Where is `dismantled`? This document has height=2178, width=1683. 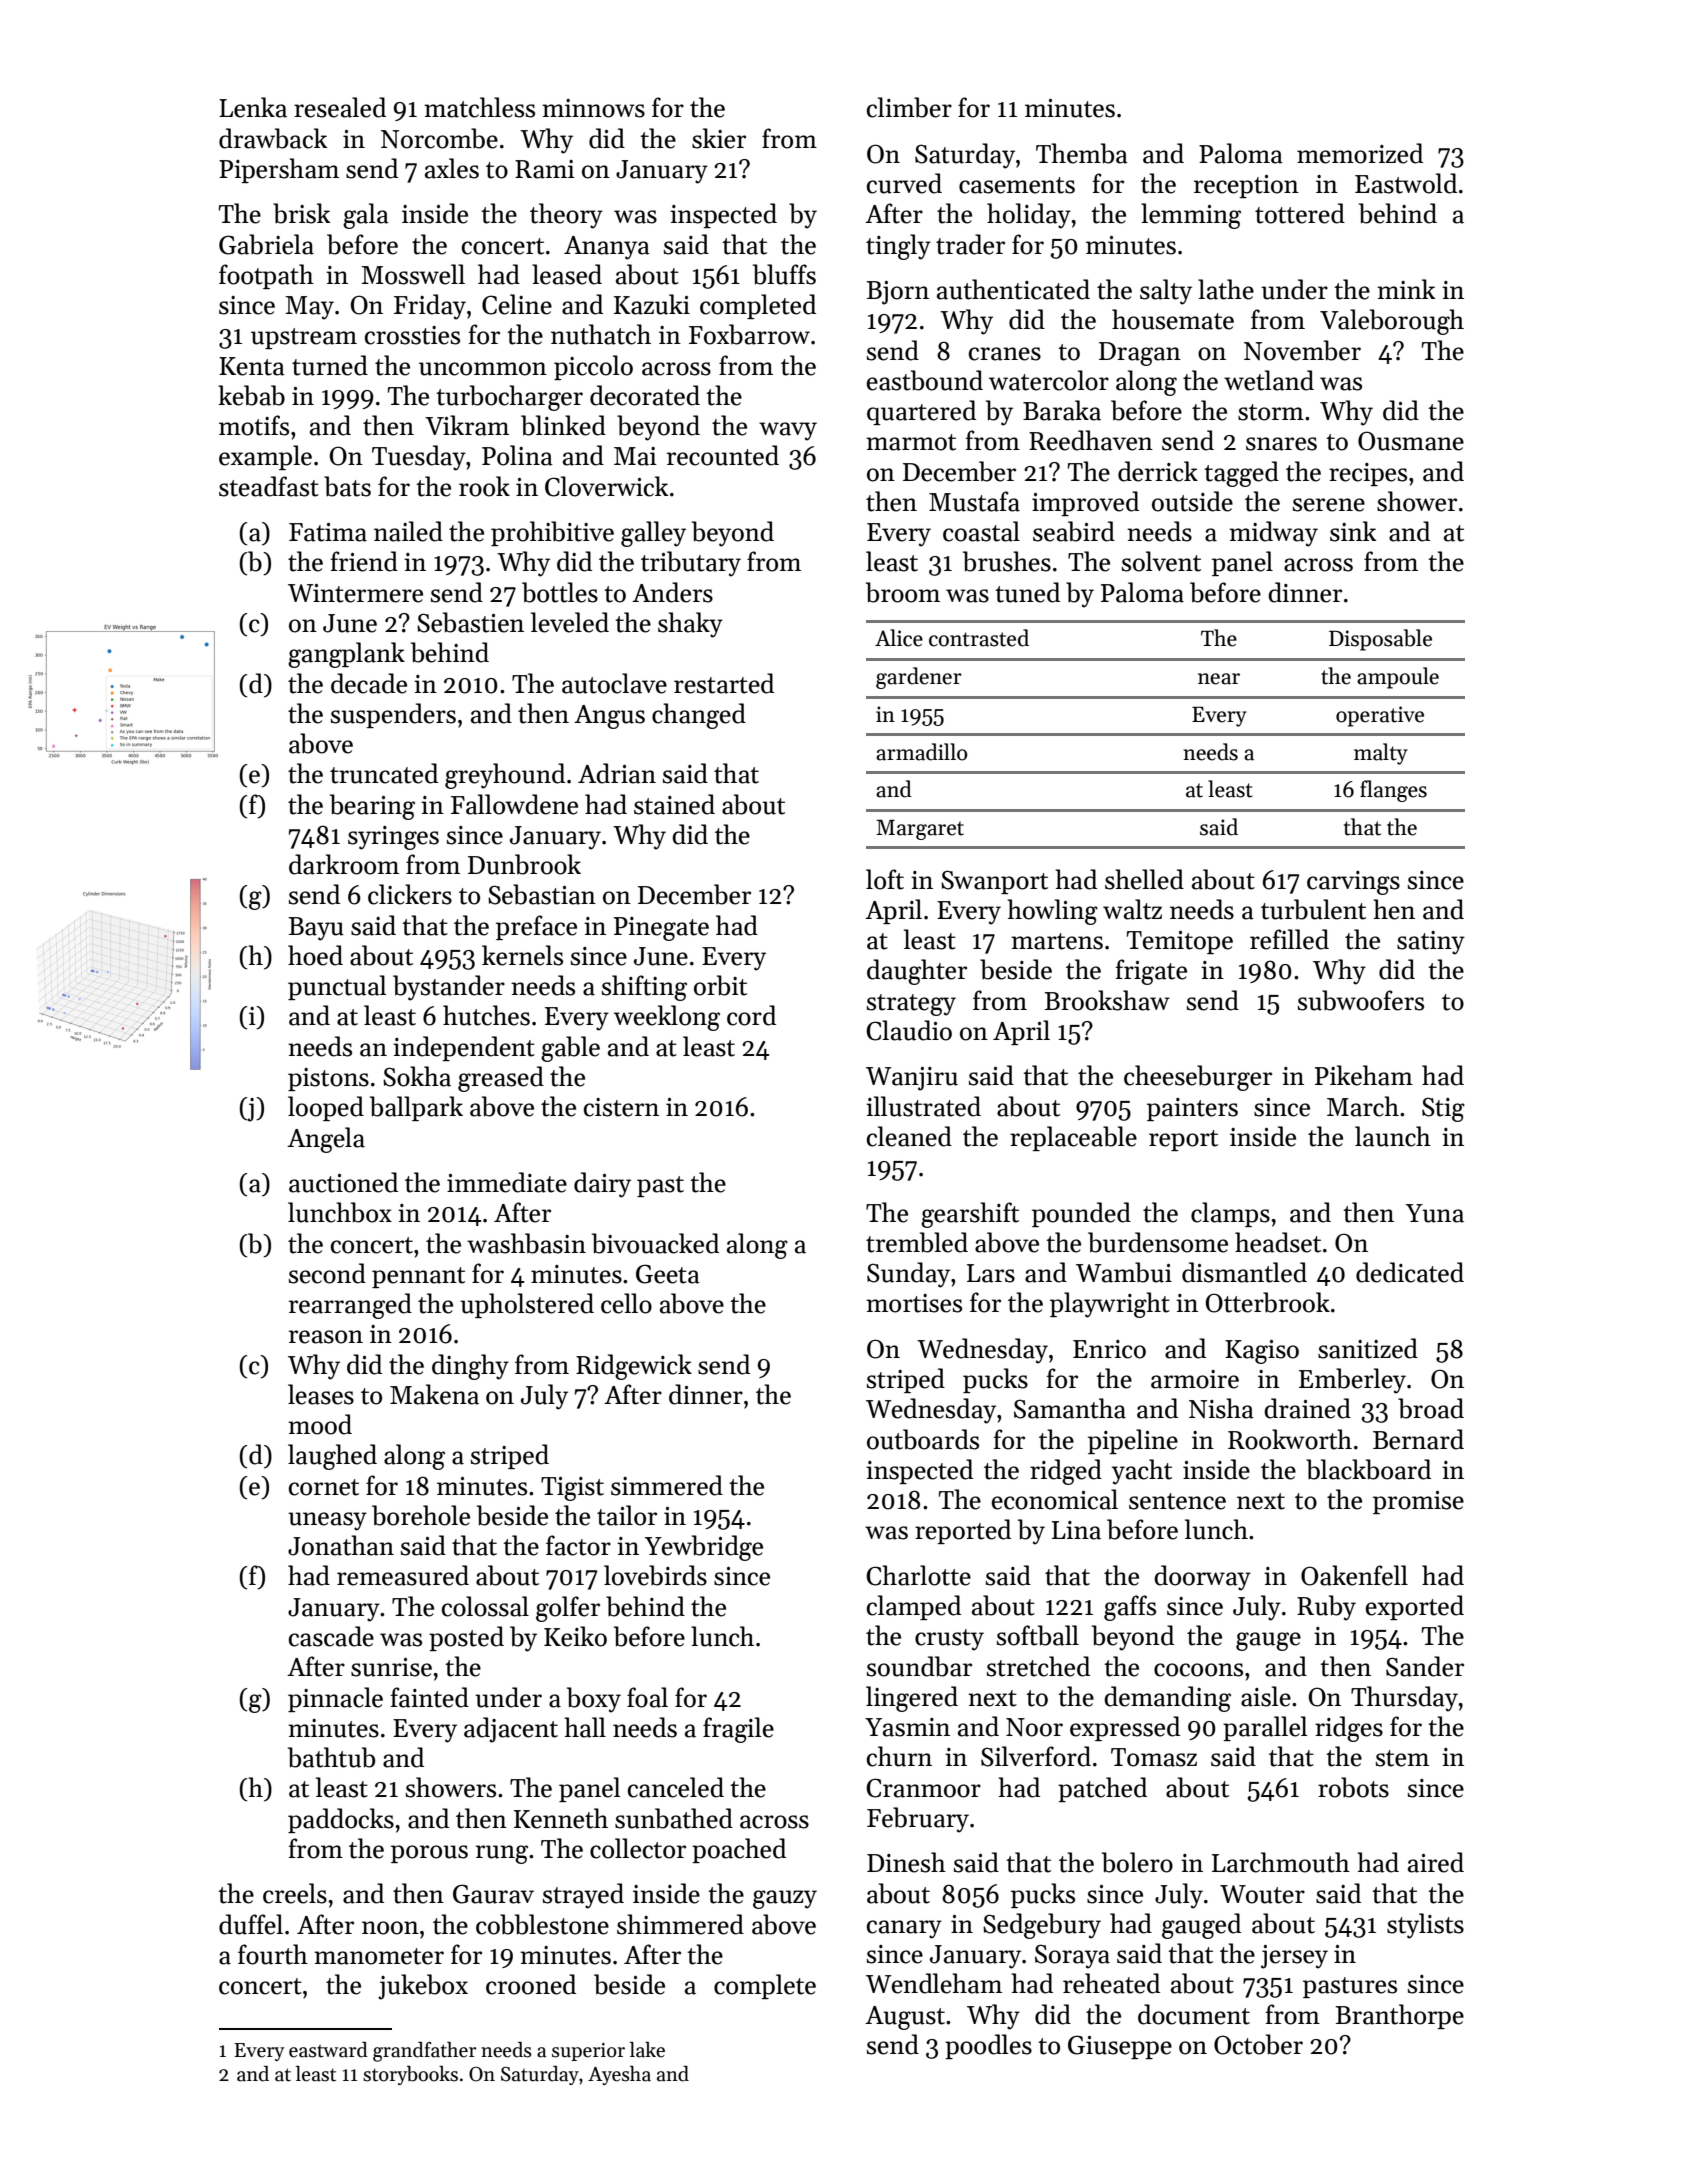
dismantled is located at coordinates (1244, 1272).
